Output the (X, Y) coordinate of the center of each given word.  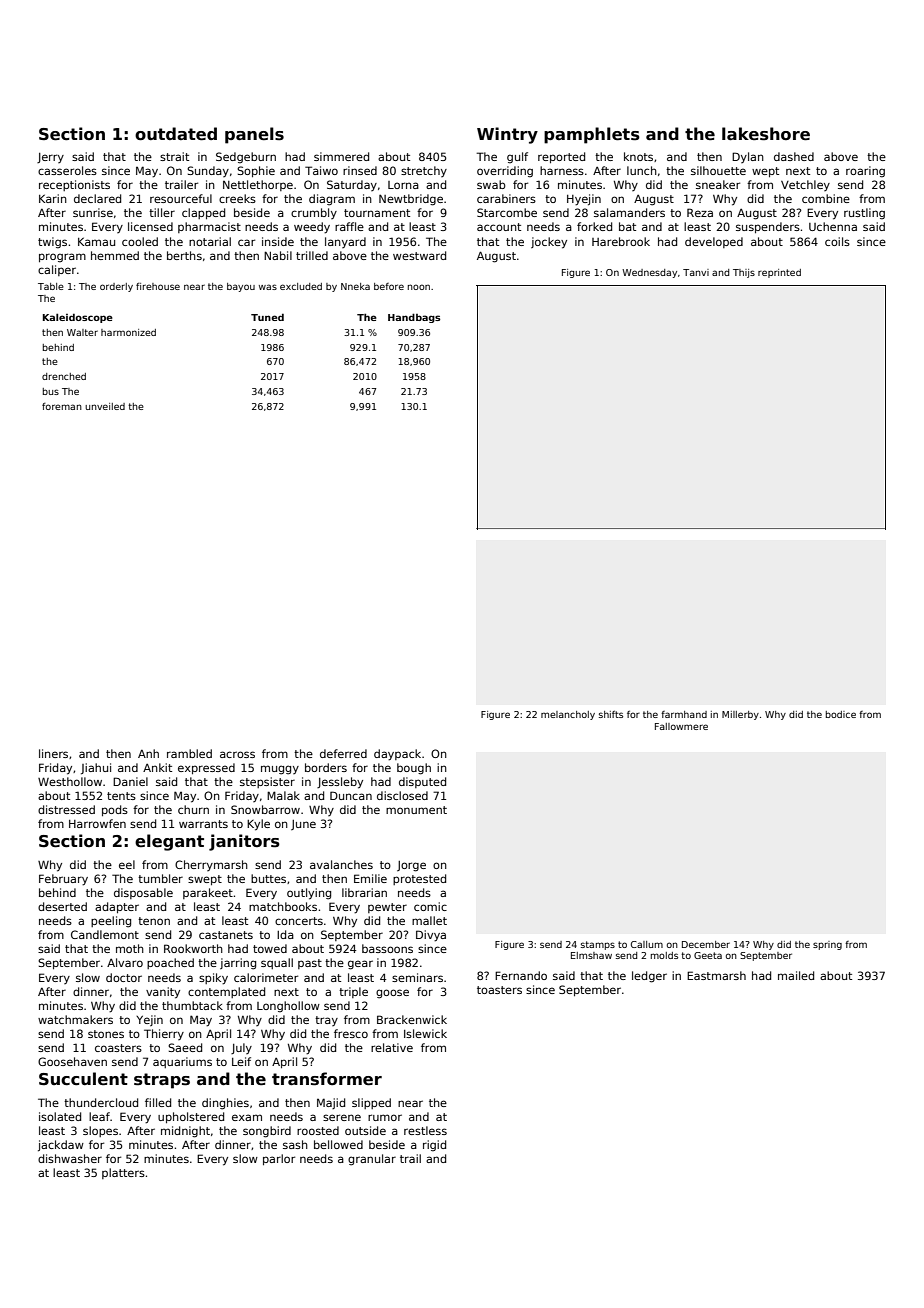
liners (53, 753)
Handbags (414, 318)
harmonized (128, 332)
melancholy (568, 715)
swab (491, 184)
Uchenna (833, 226)
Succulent (83, 1079)
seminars (417, 977)
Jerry (50, 158)
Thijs (744, 273)
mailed (796, 975)
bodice (841, 714)
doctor (124, 977)
